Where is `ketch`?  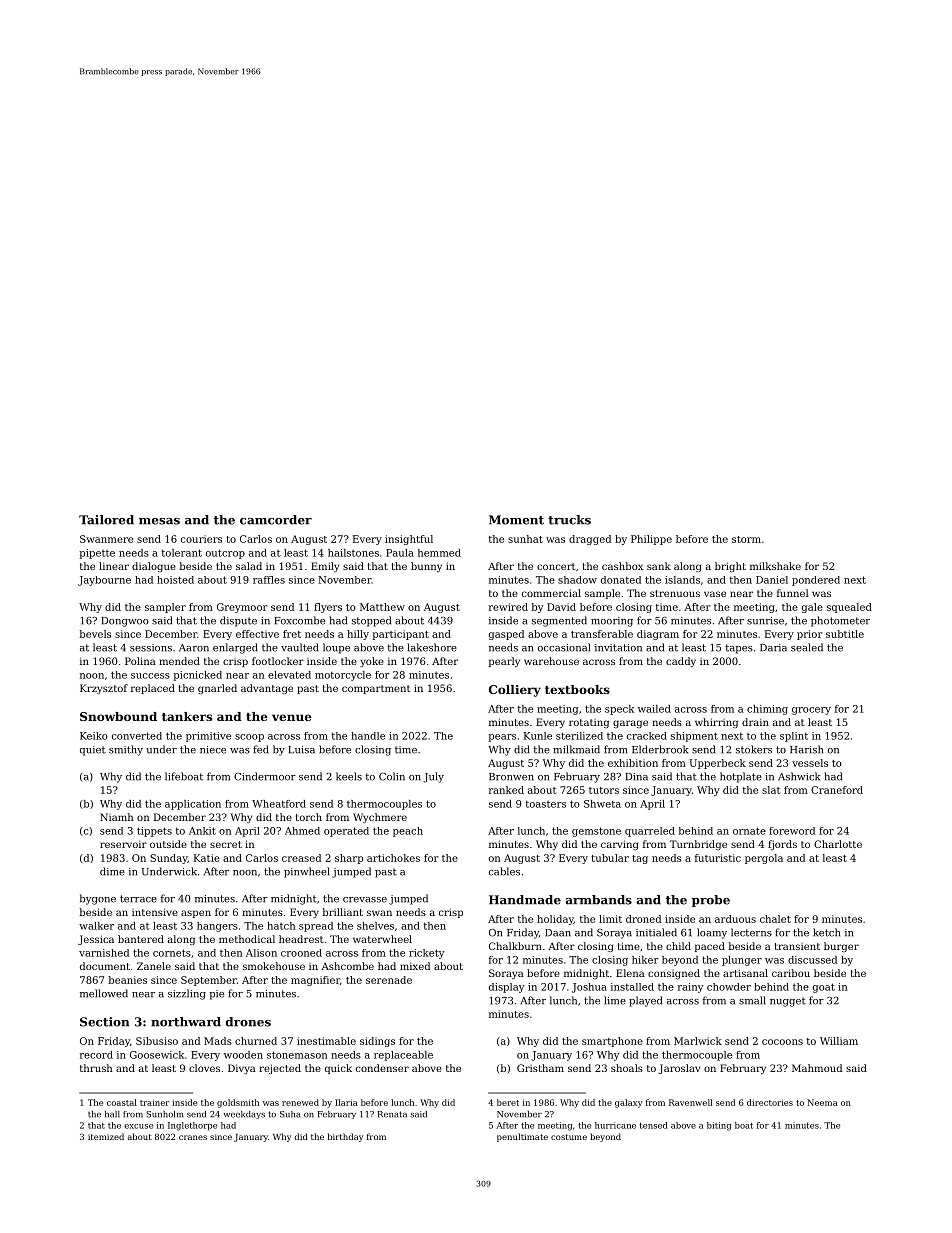 ketch is located at coordinates (826, 932).
